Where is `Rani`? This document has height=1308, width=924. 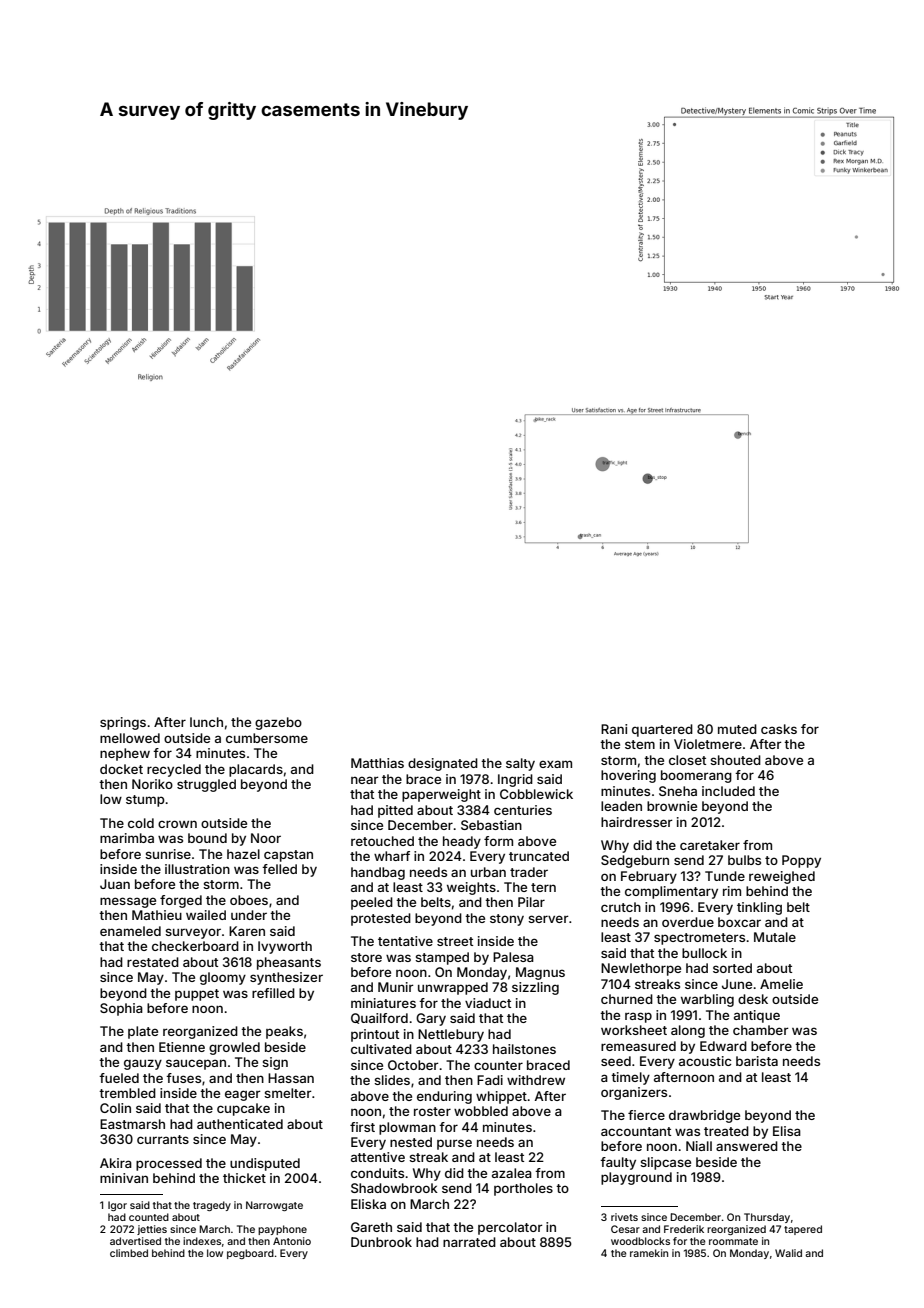 Rani is located at coordinates (614, 729).
